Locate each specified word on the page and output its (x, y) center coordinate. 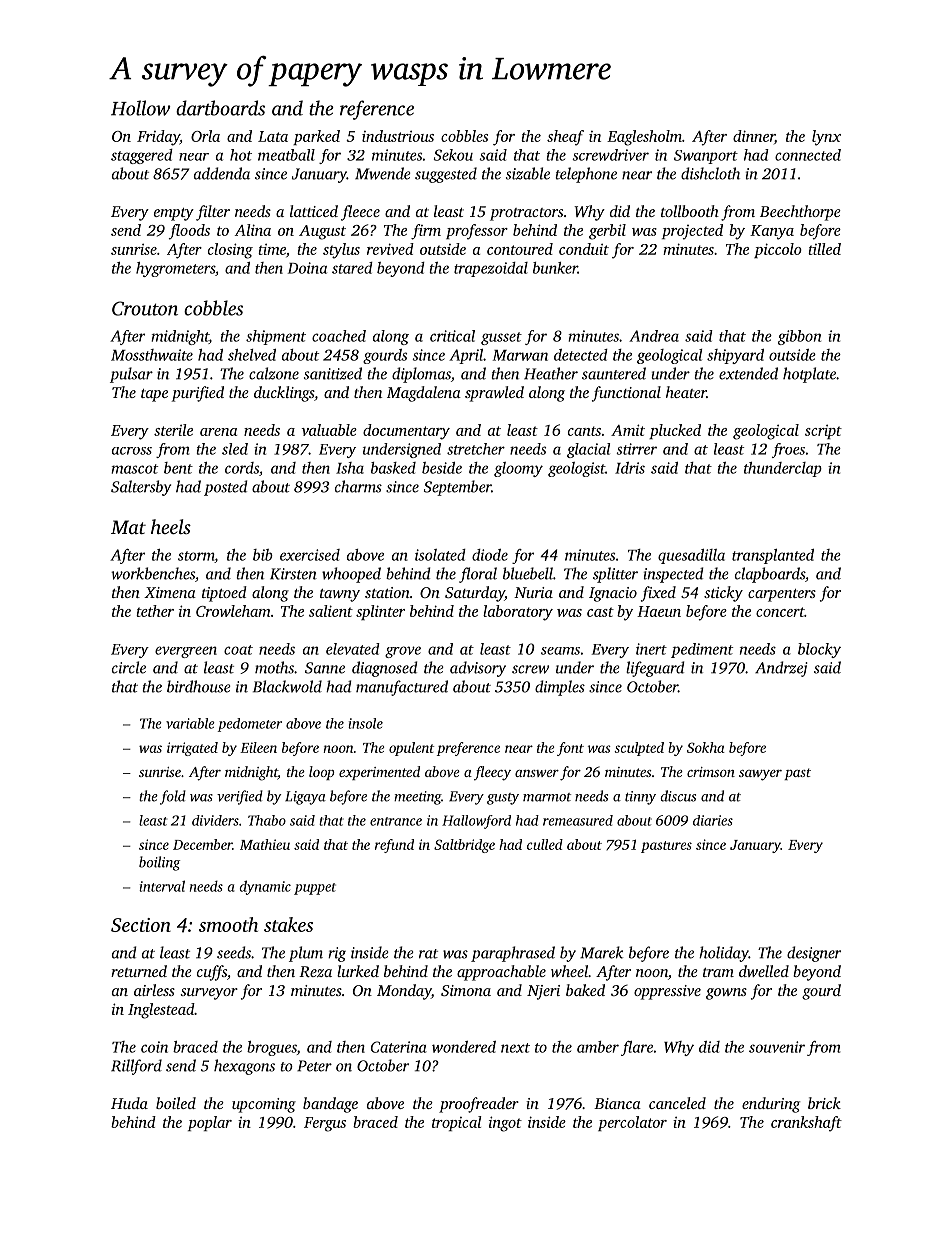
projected (692, 232)
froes (788, 450)
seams (560, 651)
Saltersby (141, 488)
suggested (446, 175)
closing (230, 251)
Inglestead (161, 1011)
